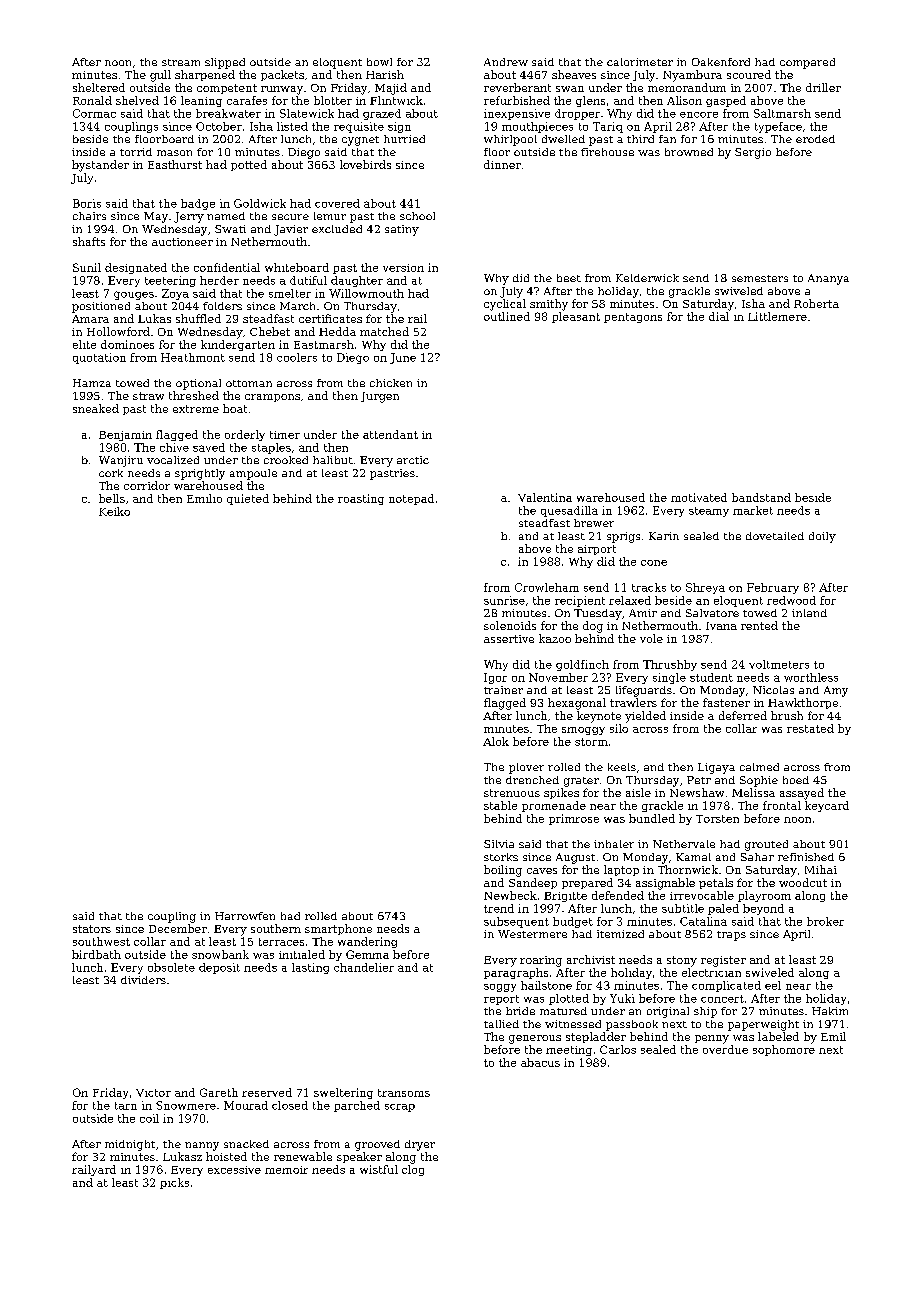 This screenshot has width=924, height=1308. Describe the element at coordinates (201, 101) in the screenshot. I see `leaning` at that location.
